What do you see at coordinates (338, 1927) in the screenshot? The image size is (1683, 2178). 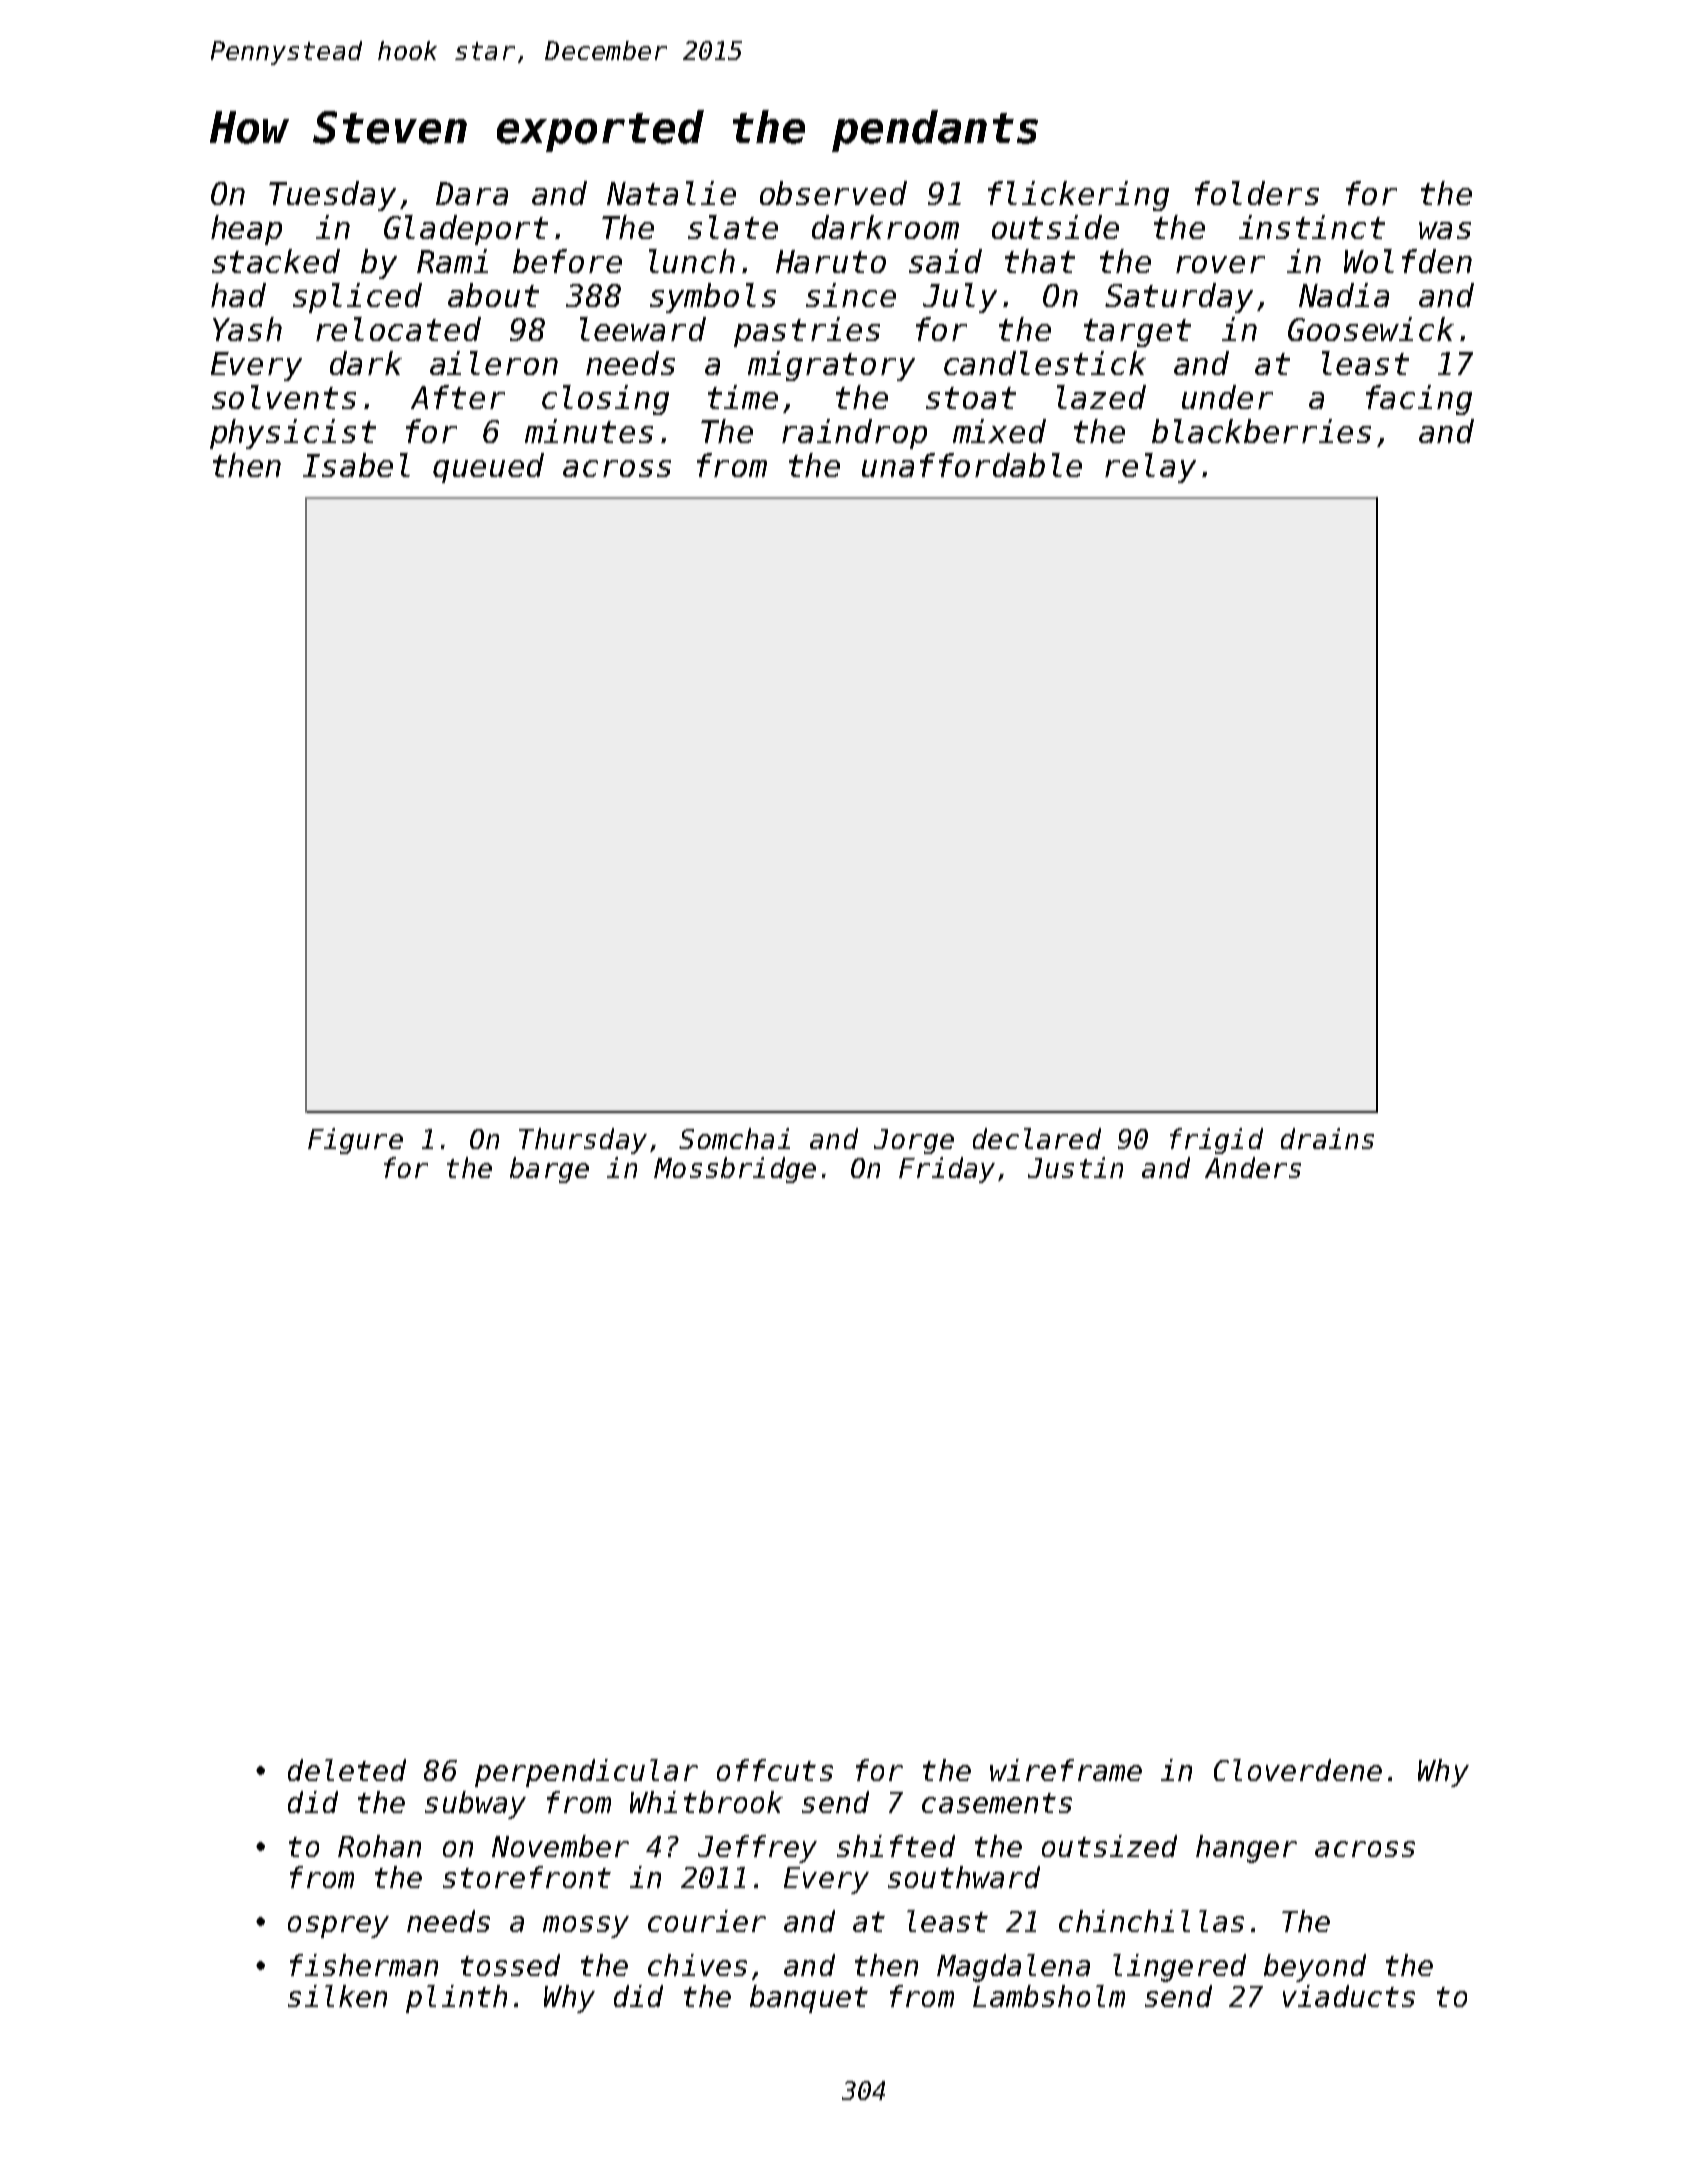 I see `osprey` at bounding box center [338, 1927].
